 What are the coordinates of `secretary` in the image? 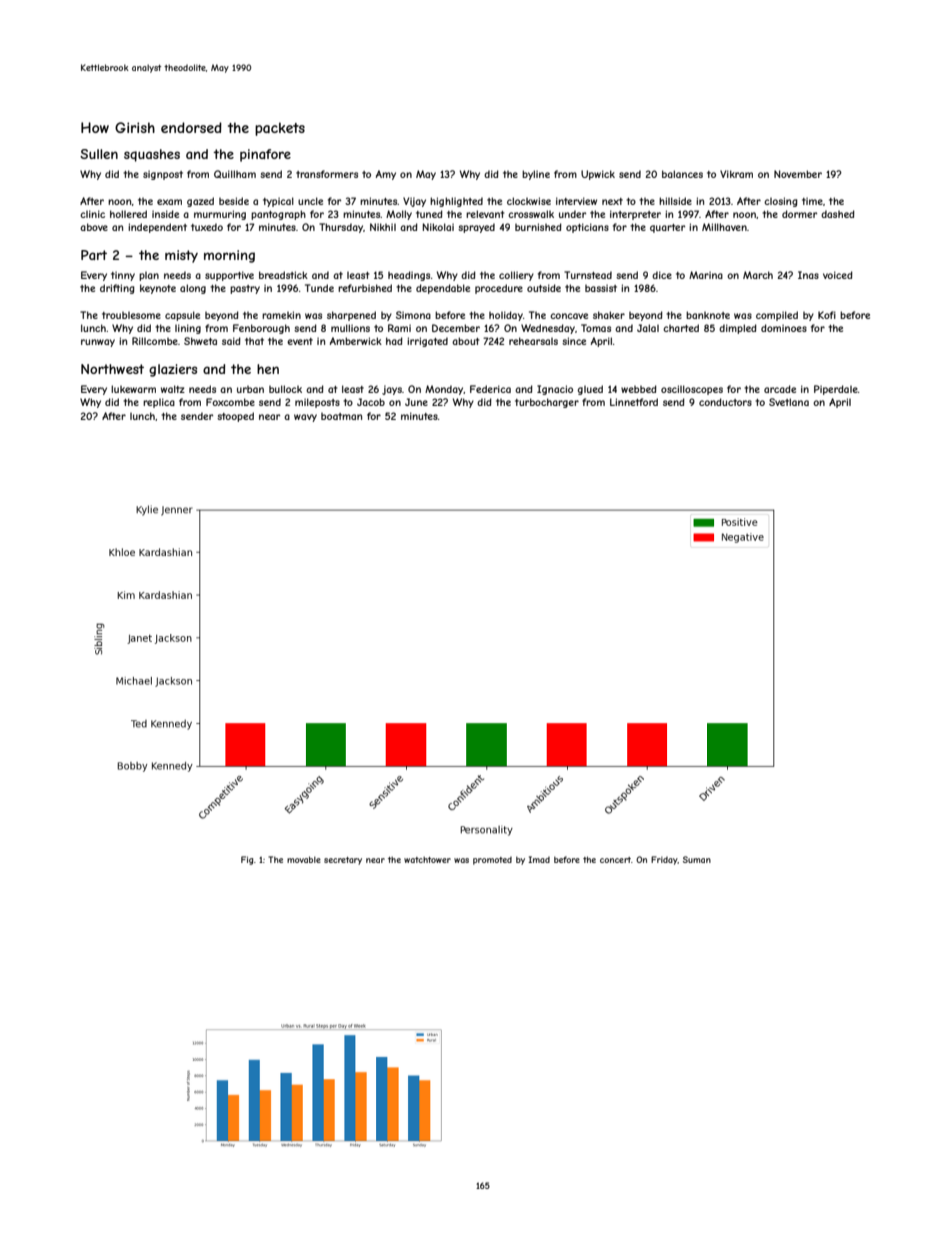 It's located at (343, 861).
